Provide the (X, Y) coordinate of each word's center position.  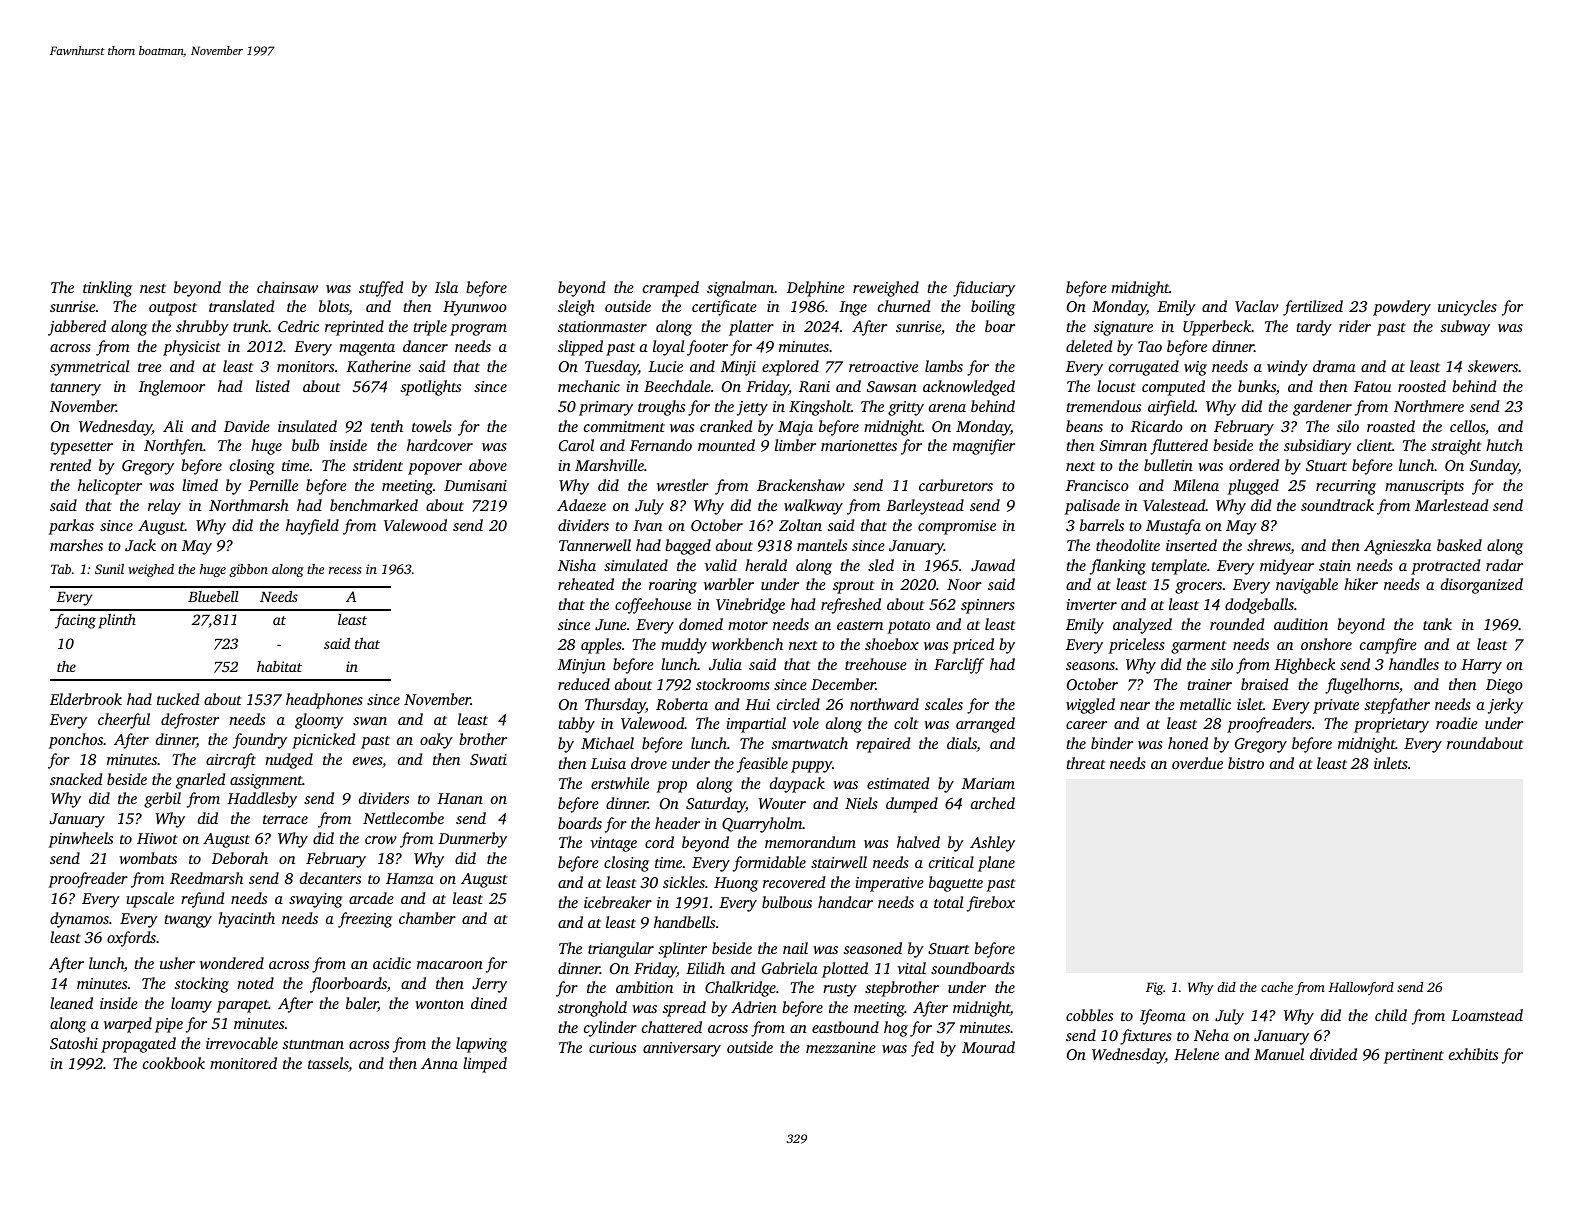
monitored (243, 1063)
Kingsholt (820, 408)
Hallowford (1361, 988)
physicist (192, 348)
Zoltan (800, 525)
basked (1459, 545)
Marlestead (1451, 505)
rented (70, 465)
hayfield (312, 527)
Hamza (410, 878)
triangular (621, 950)
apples (601, 646)
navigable (1307, 586)
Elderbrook (86, 699)
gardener (1322, 408)
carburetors (956, 485)
